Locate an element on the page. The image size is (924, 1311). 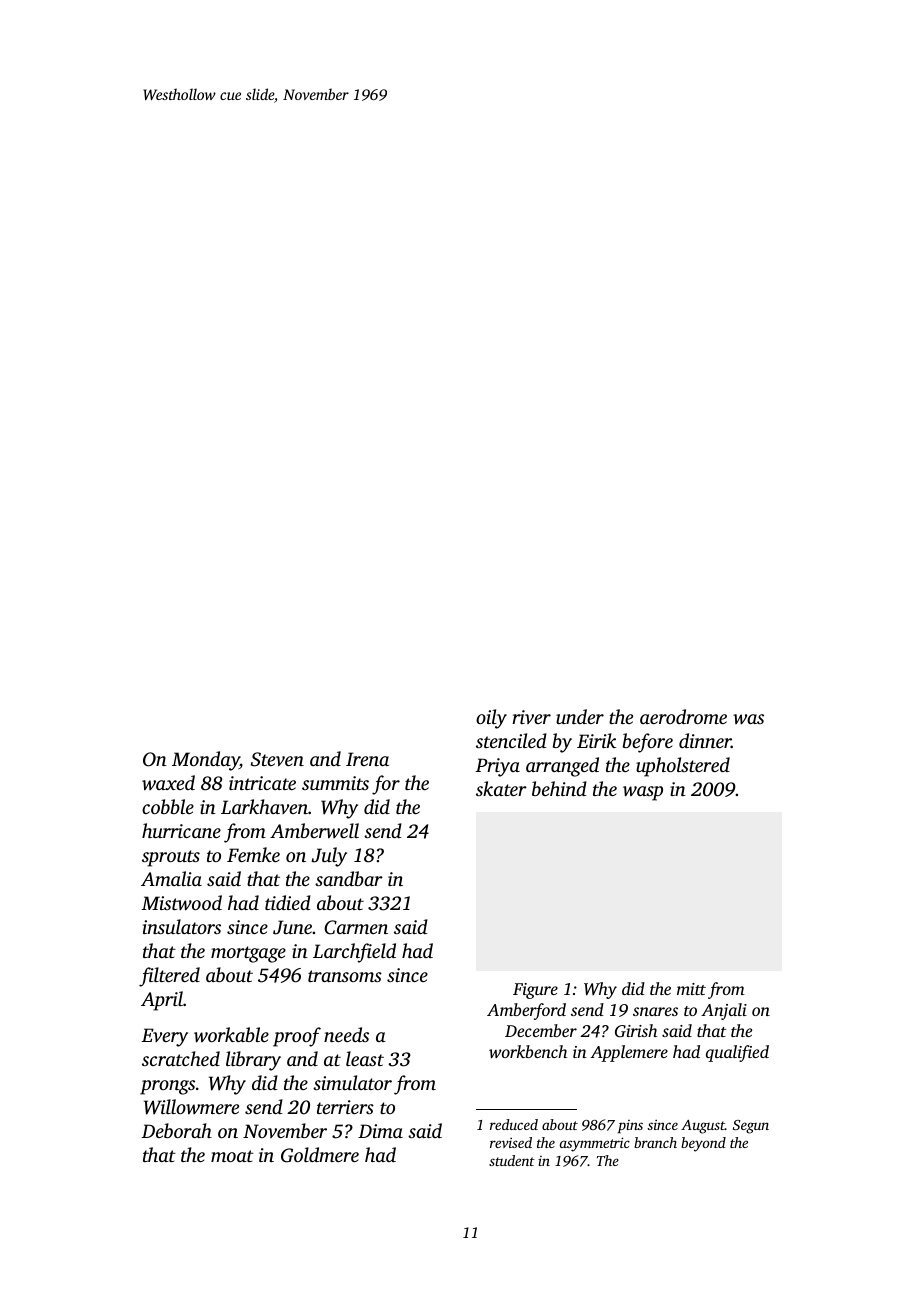
hurricane is located at coordinates (181, 830).
